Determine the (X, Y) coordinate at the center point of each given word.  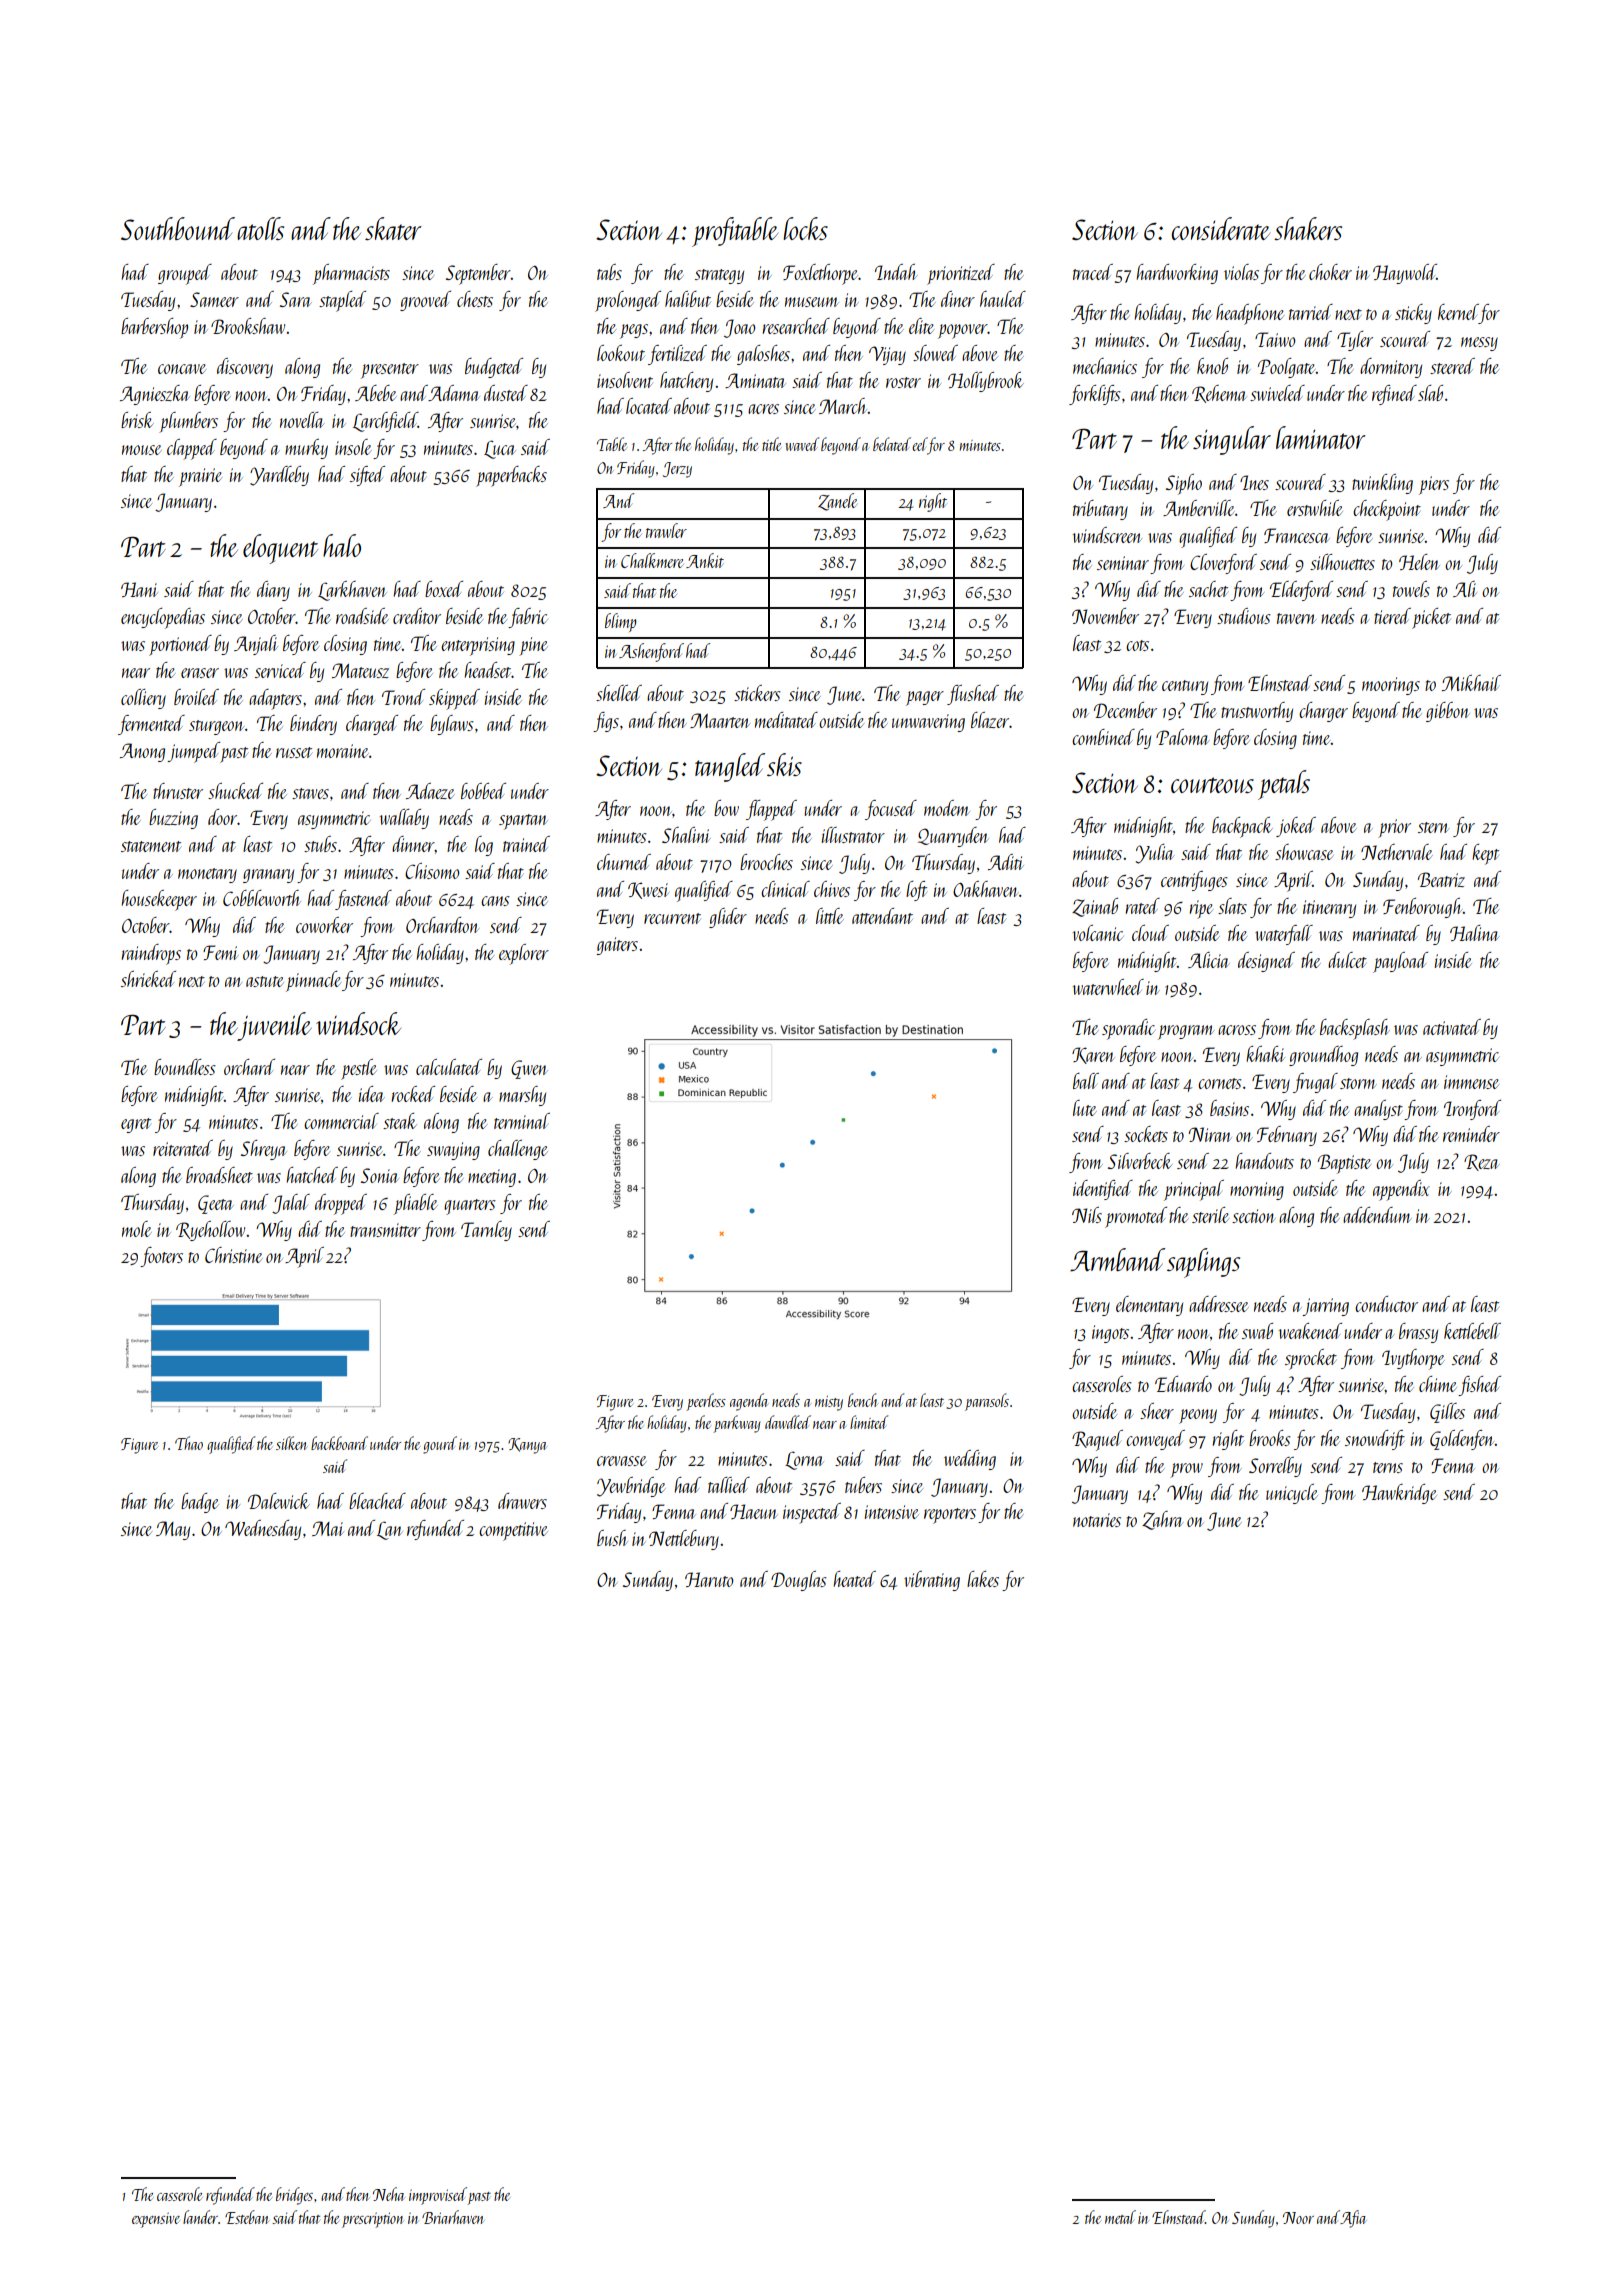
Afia (1353, 2219)
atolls (260, 228)
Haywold (1405, 274)
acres (763, 409)
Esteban (247, 2217)
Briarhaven (453, 2217)
